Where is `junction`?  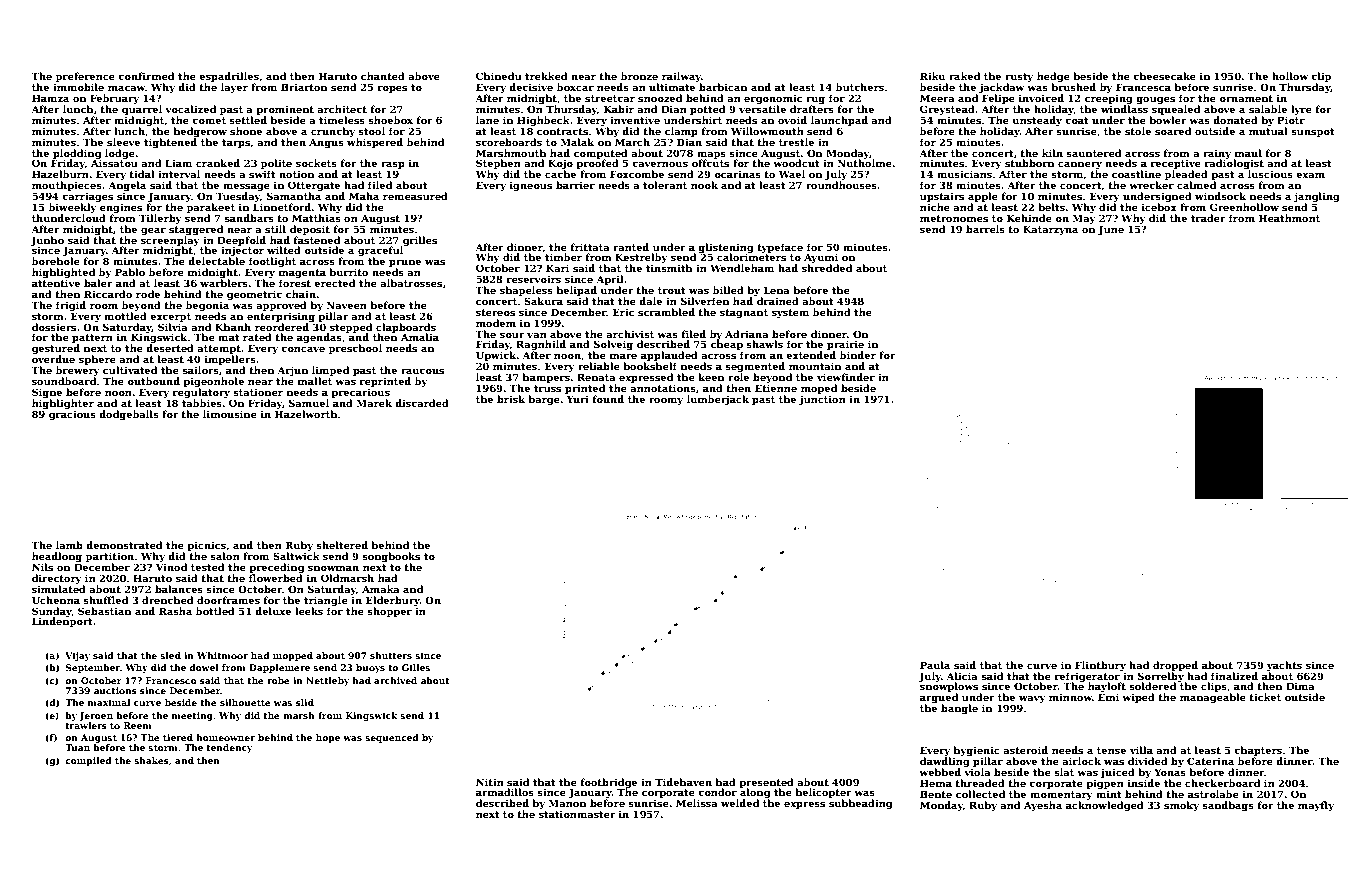
junction is located at coordinates (822, 400).
